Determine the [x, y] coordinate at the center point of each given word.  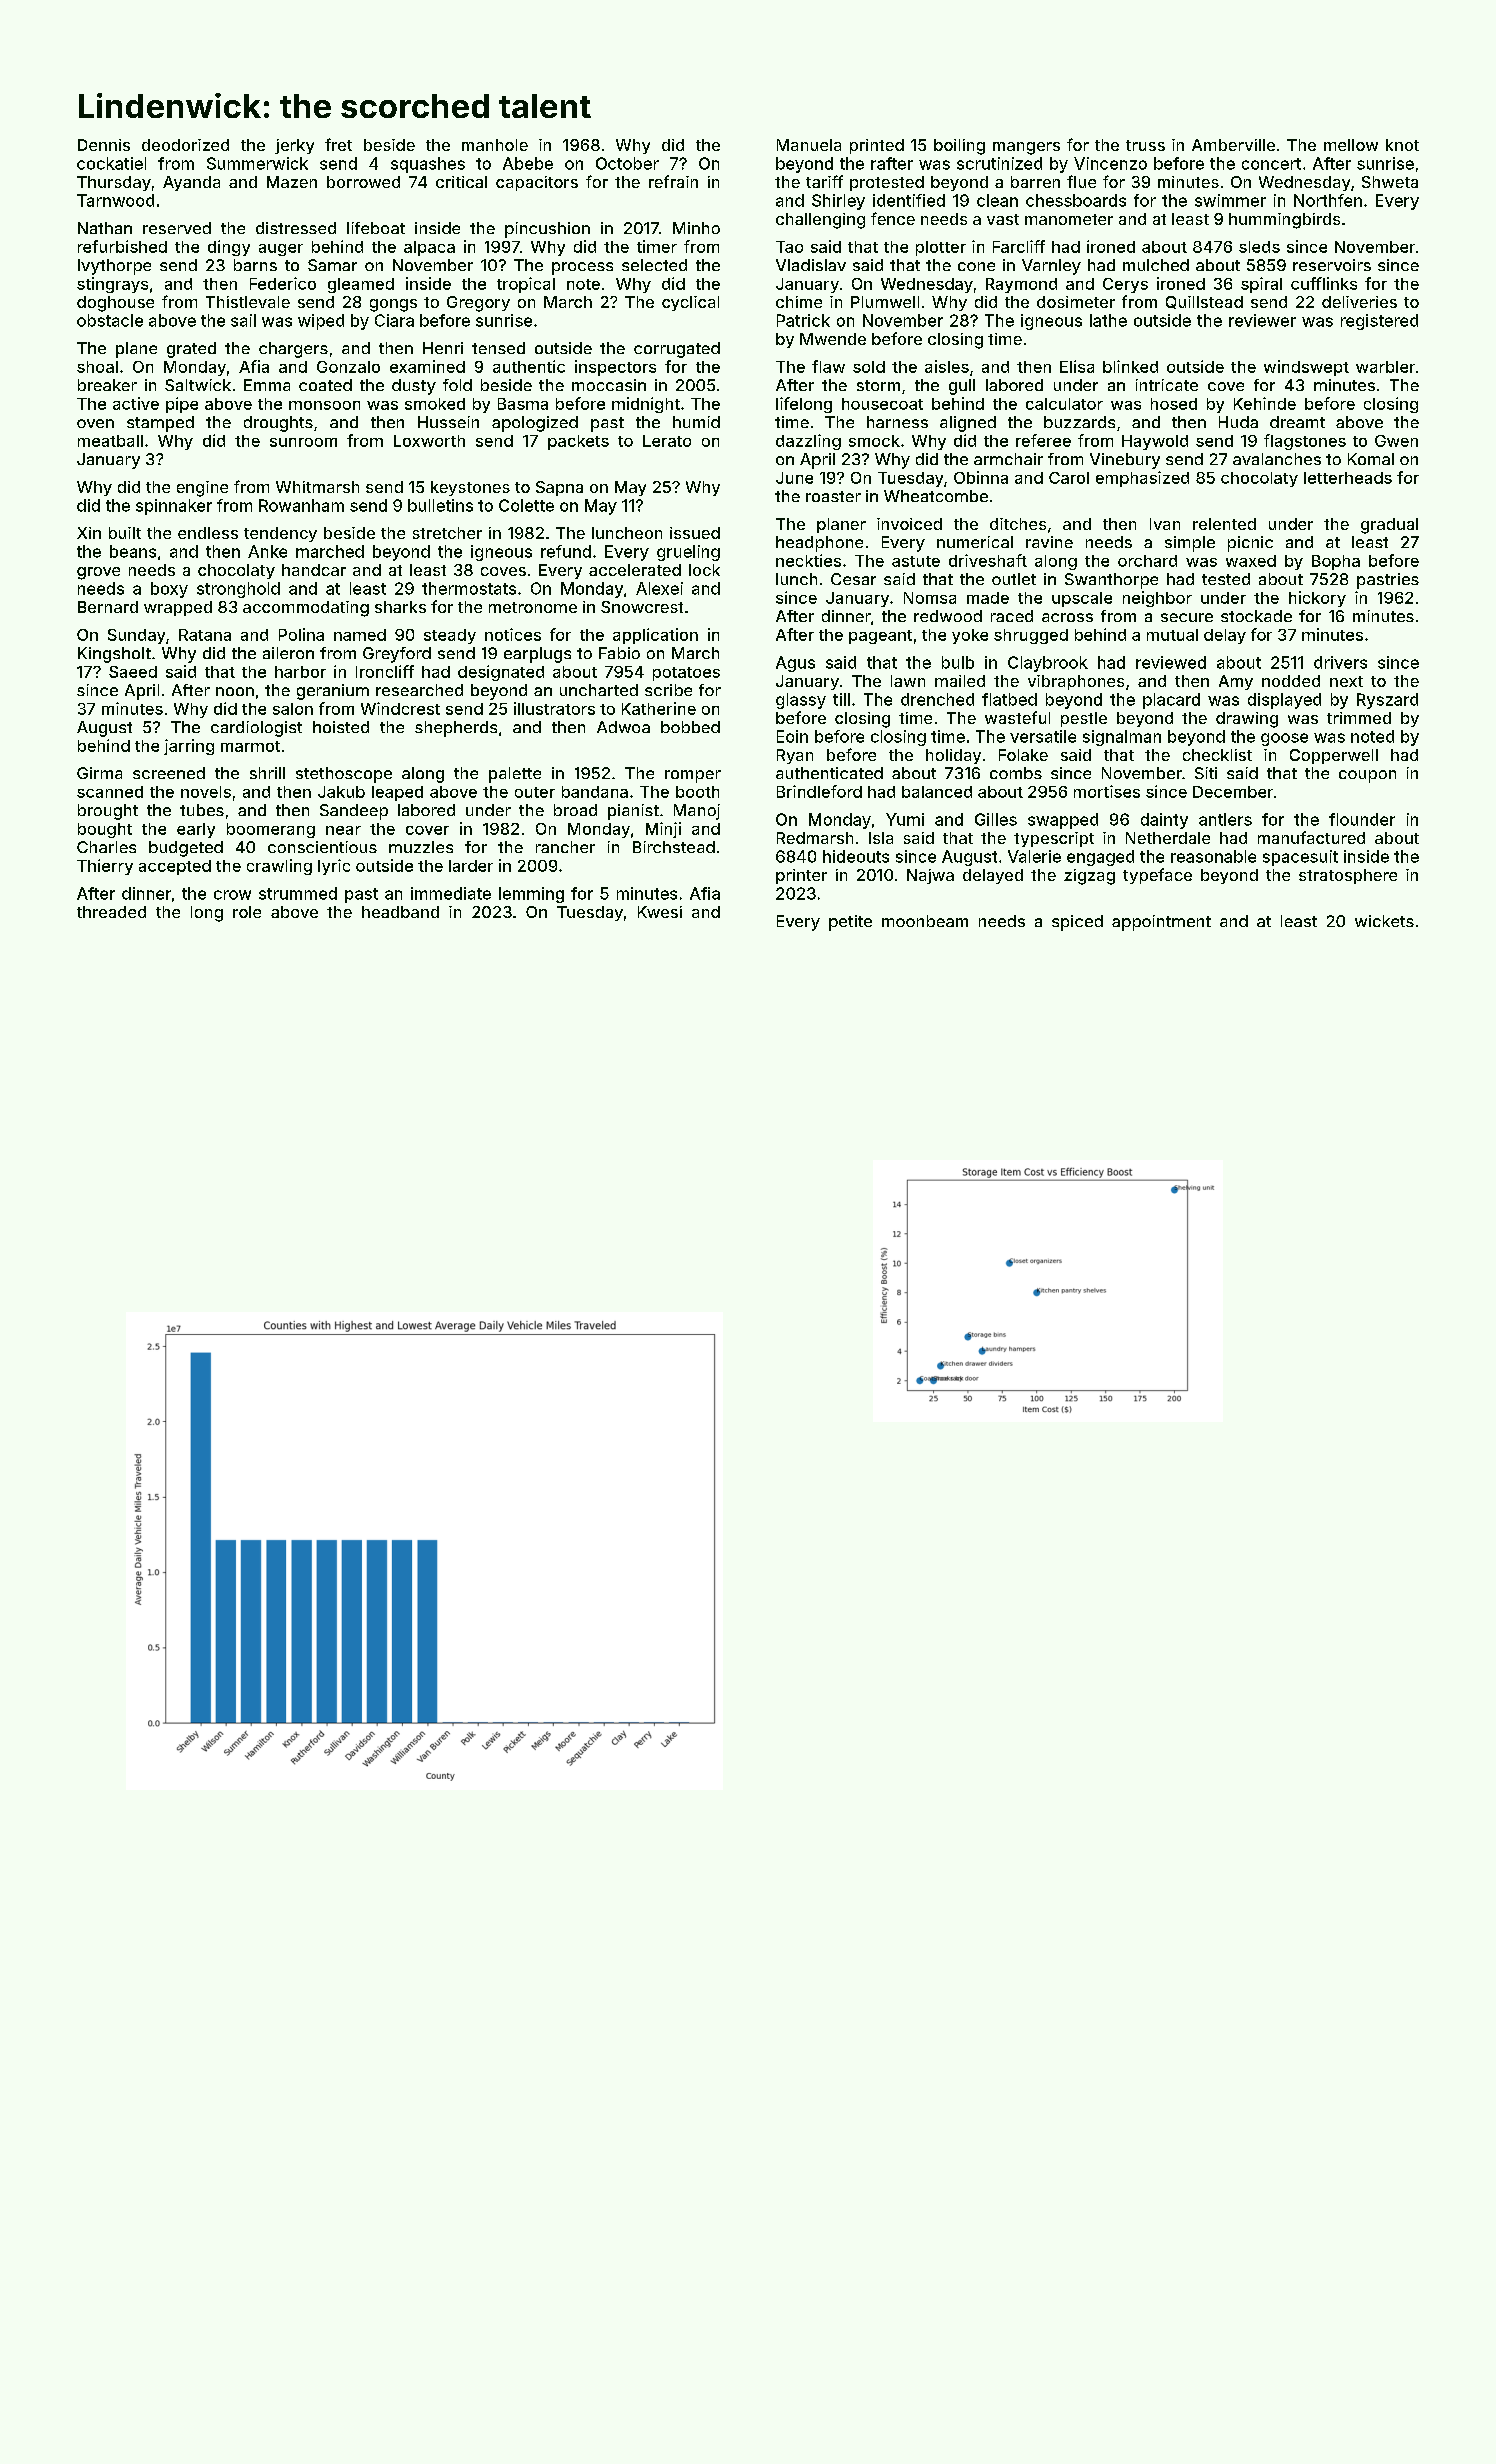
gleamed [361, 285]
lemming [531, 895]
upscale [1082, 599]
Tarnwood [115, 200]
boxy [169, 590]
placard [1171, 701]
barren [1035, 182]
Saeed [133, 672]
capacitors [537, 183]
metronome [533, 607]
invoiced [909, 524]
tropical [526, 285]
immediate [451, 893]
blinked [1130, 366]
